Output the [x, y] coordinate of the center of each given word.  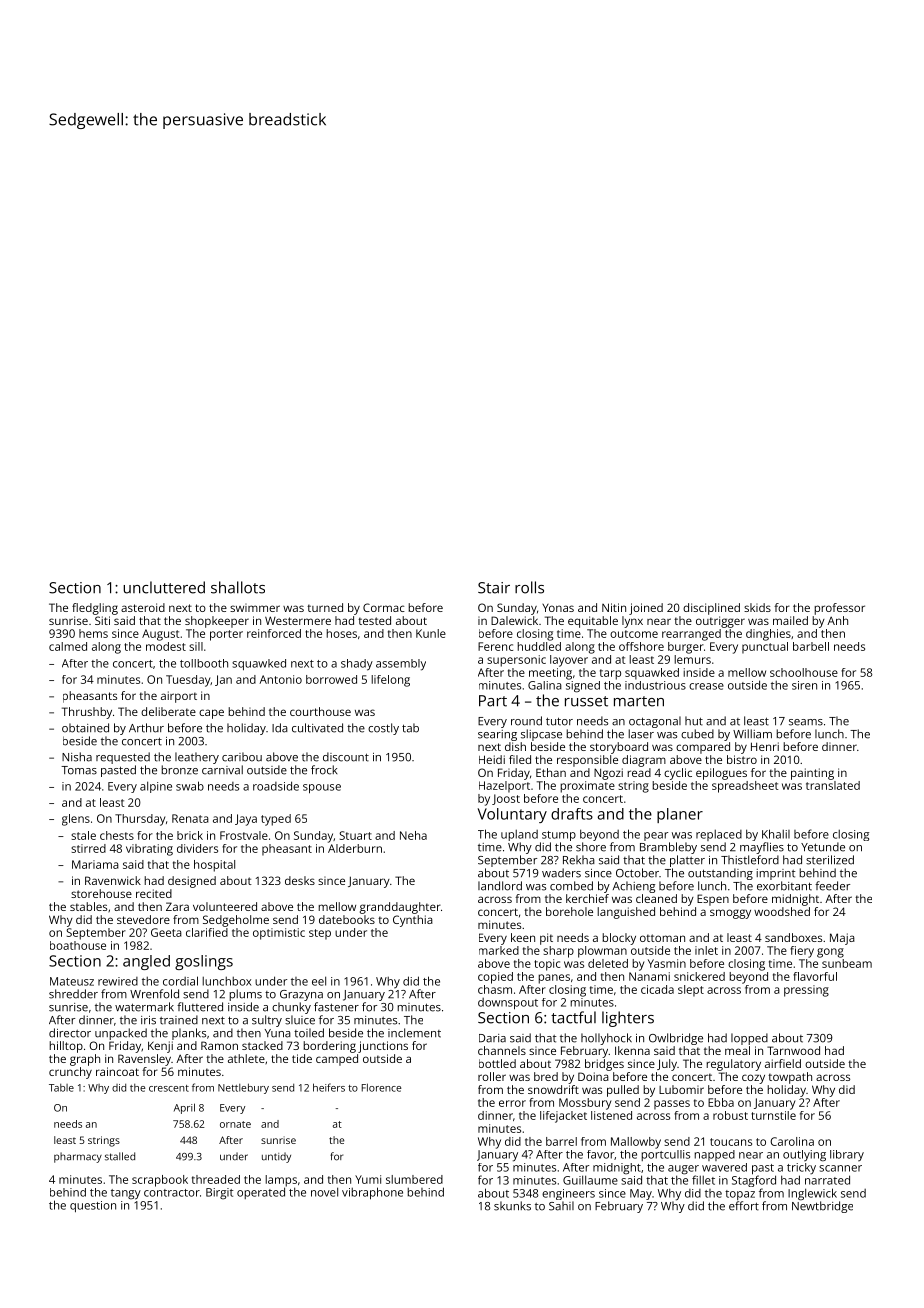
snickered [699, 976]
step [320, 934]
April [184, 1108]
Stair [494, 588]
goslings [204, 962]
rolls [529, 587]
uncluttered [164, 587]
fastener [336, 1007]
